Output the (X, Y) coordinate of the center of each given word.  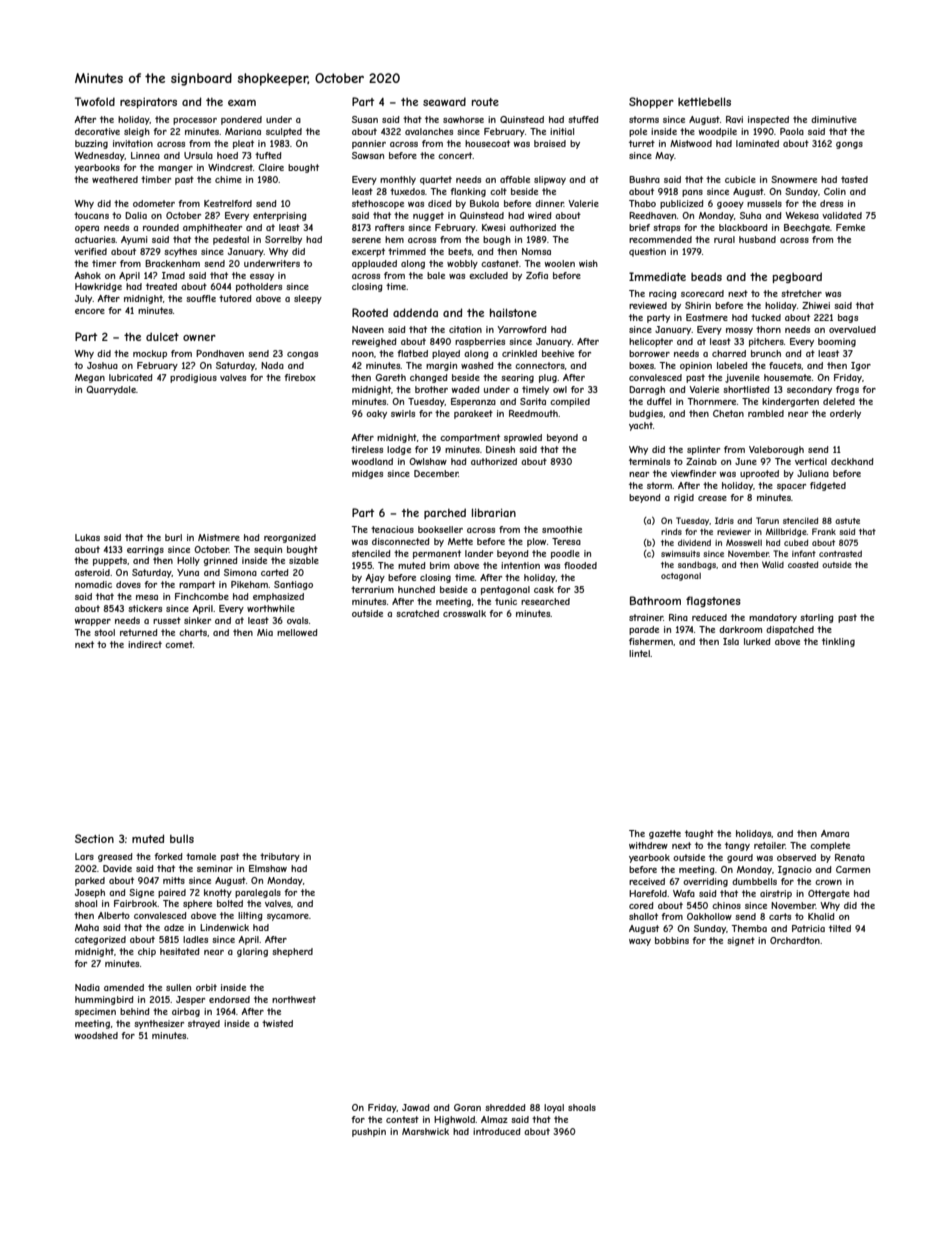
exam (242, 103)
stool (104, 632)
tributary (280, 857)
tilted (840, 928)
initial (562, 131)
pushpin (369, 1132)
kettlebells (704, 101)
